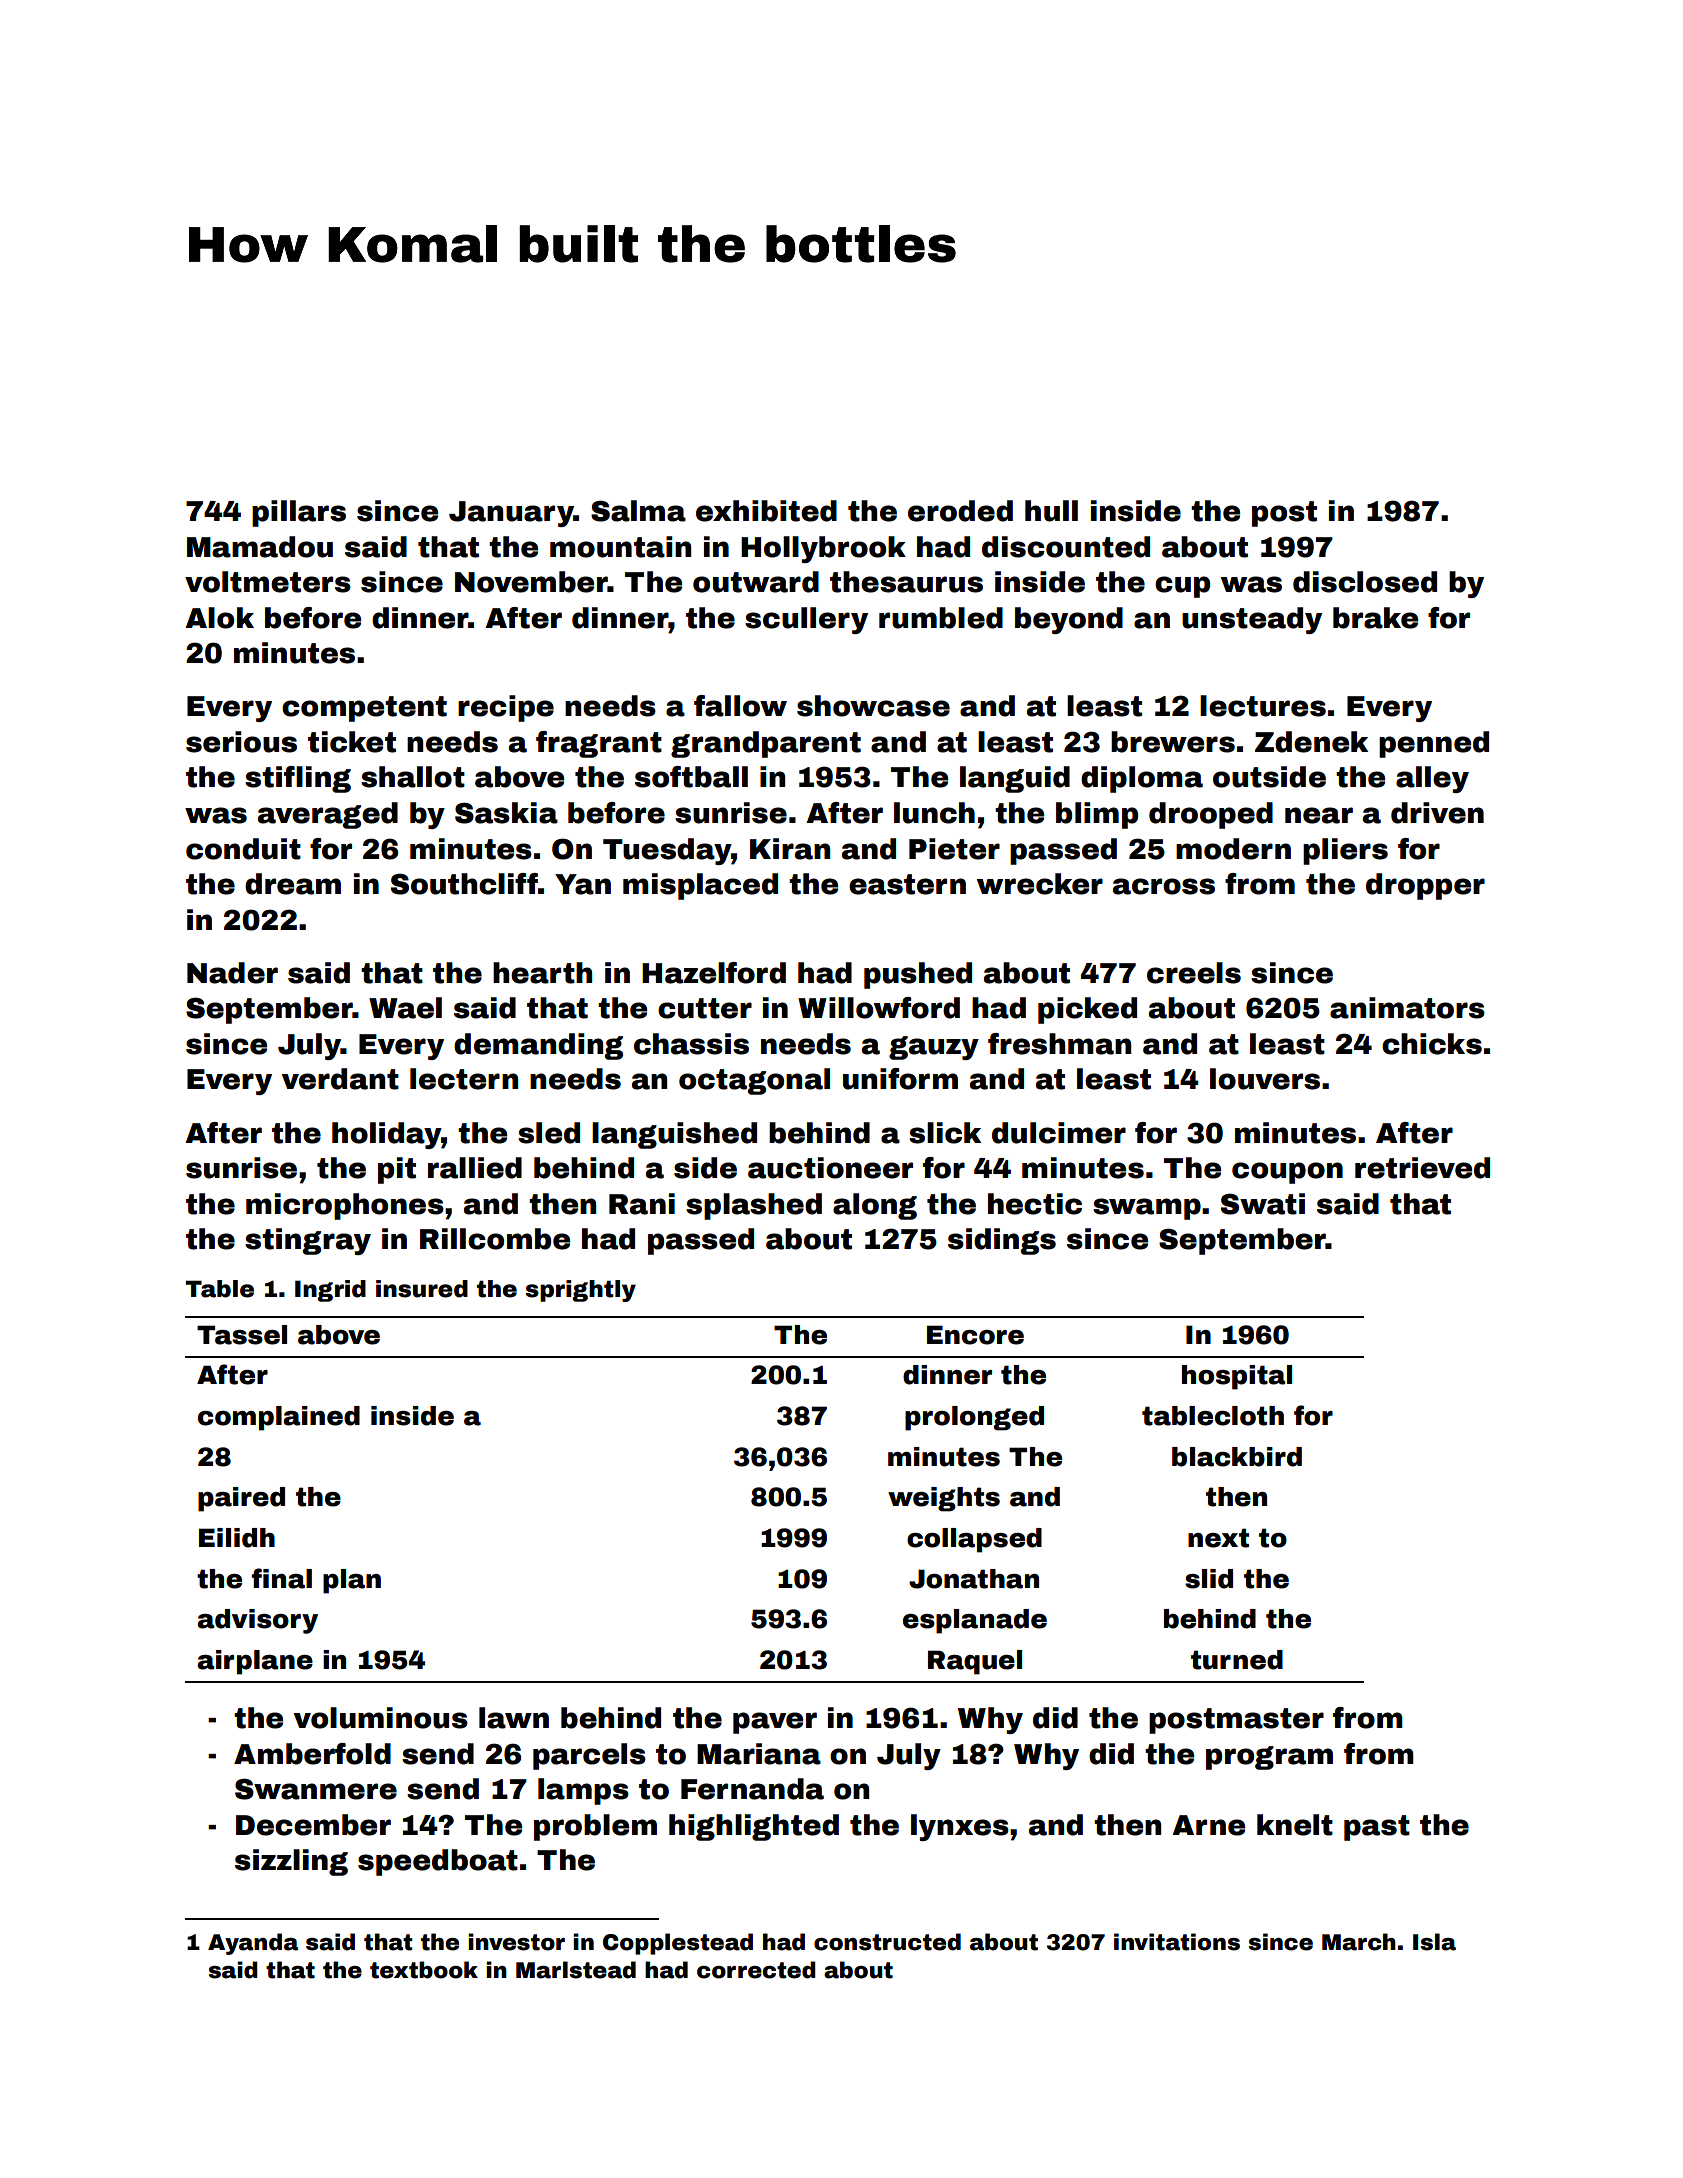 The height and width of the image is (2178, 1683). Describe the element at coordinates (700, 886) in the image. I see `misplaced` at that location.
